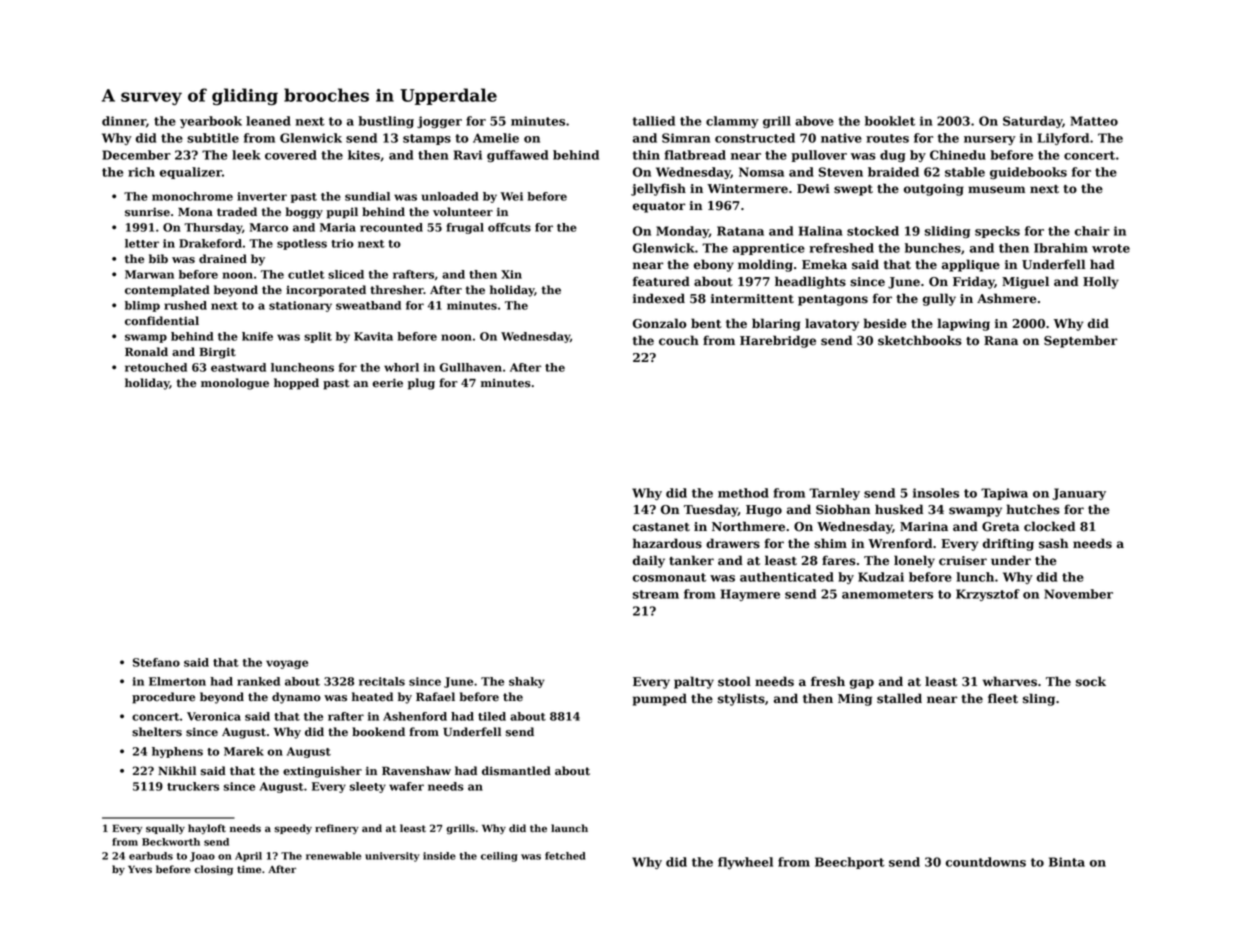 This document has width=1233, height=952. What do you see at coordinates (124, 121) in the document?
I see `dinner` at bounding box center [124, 121].
